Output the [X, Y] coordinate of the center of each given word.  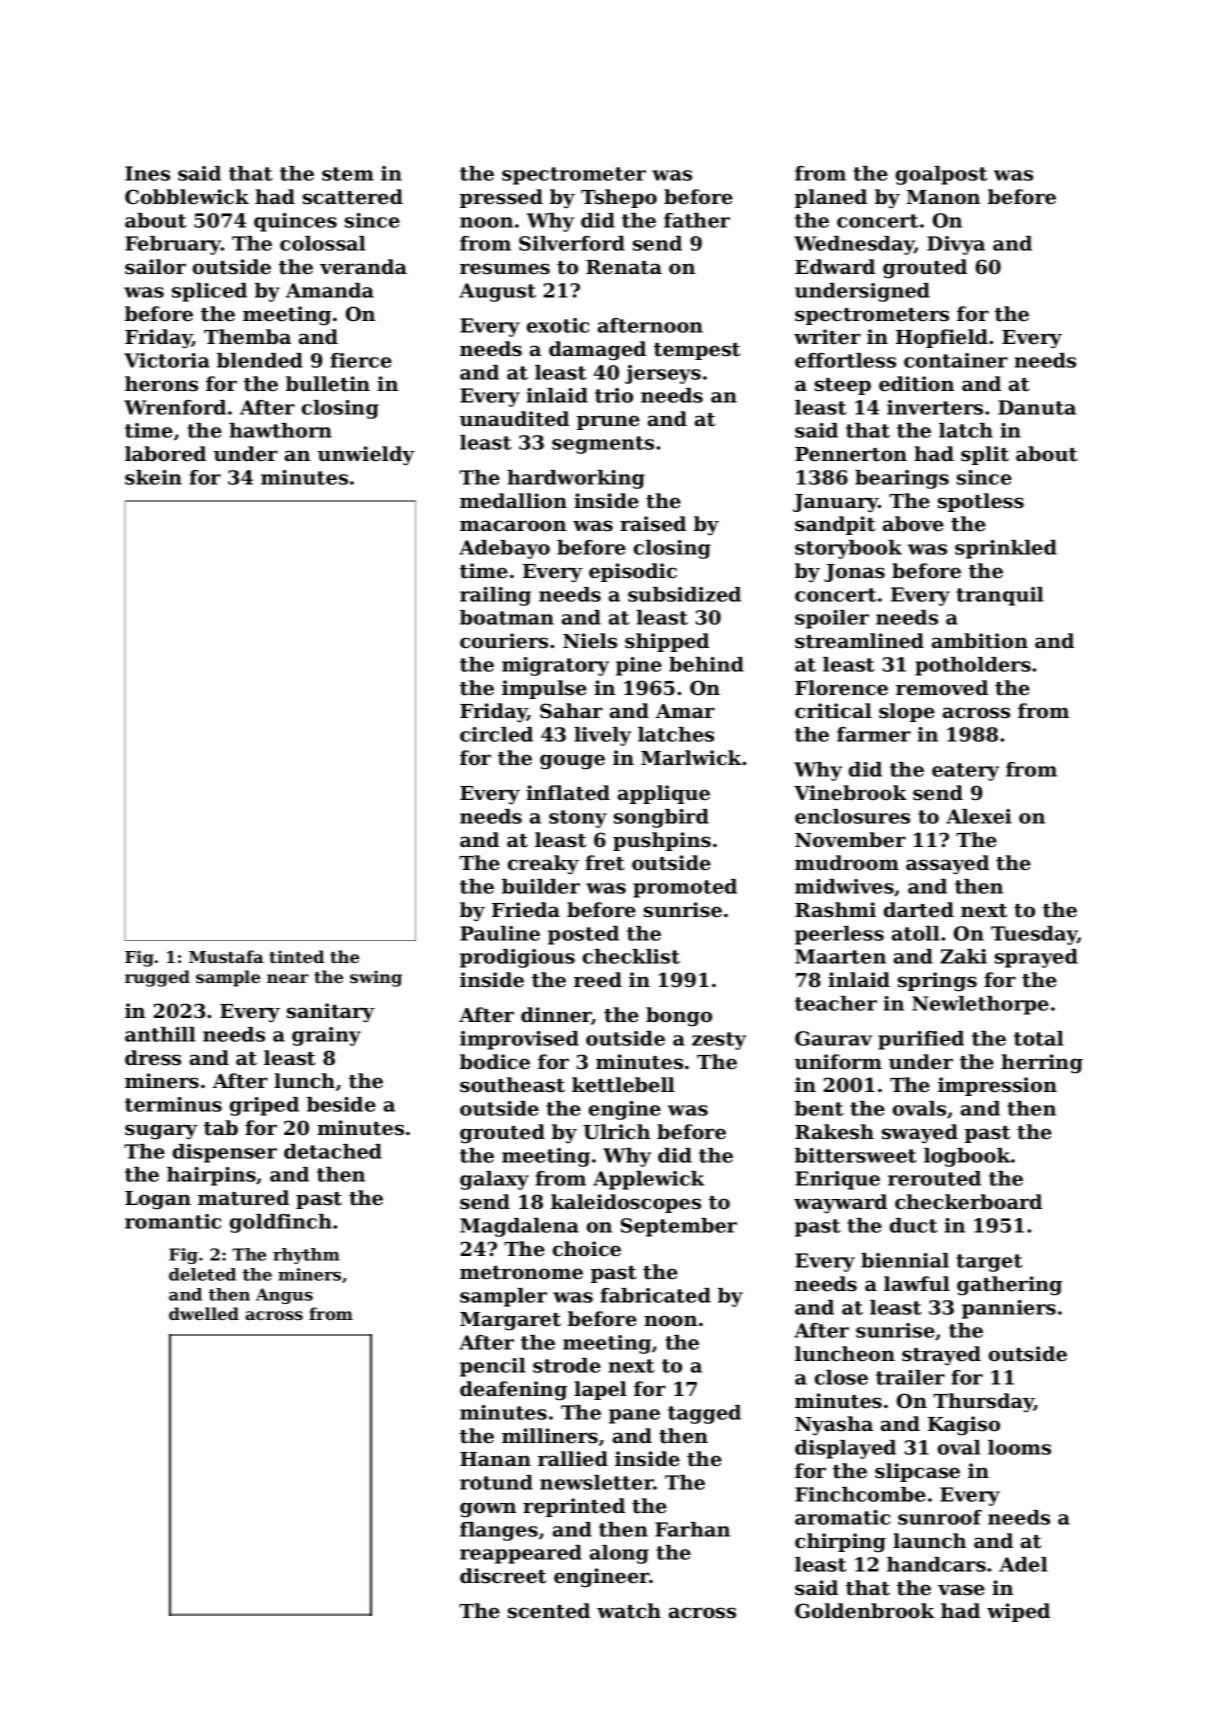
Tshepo [619, 198]
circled [496, 734]
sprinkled [1006, 549]
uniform [838, 1061]
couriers [504, 641]
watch [629, 1611]
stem [348, 174]
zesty [719, 1041]
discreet [503, 1576]
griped [264, 1106]
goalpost [942, 175]
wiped [1018, 1612]
